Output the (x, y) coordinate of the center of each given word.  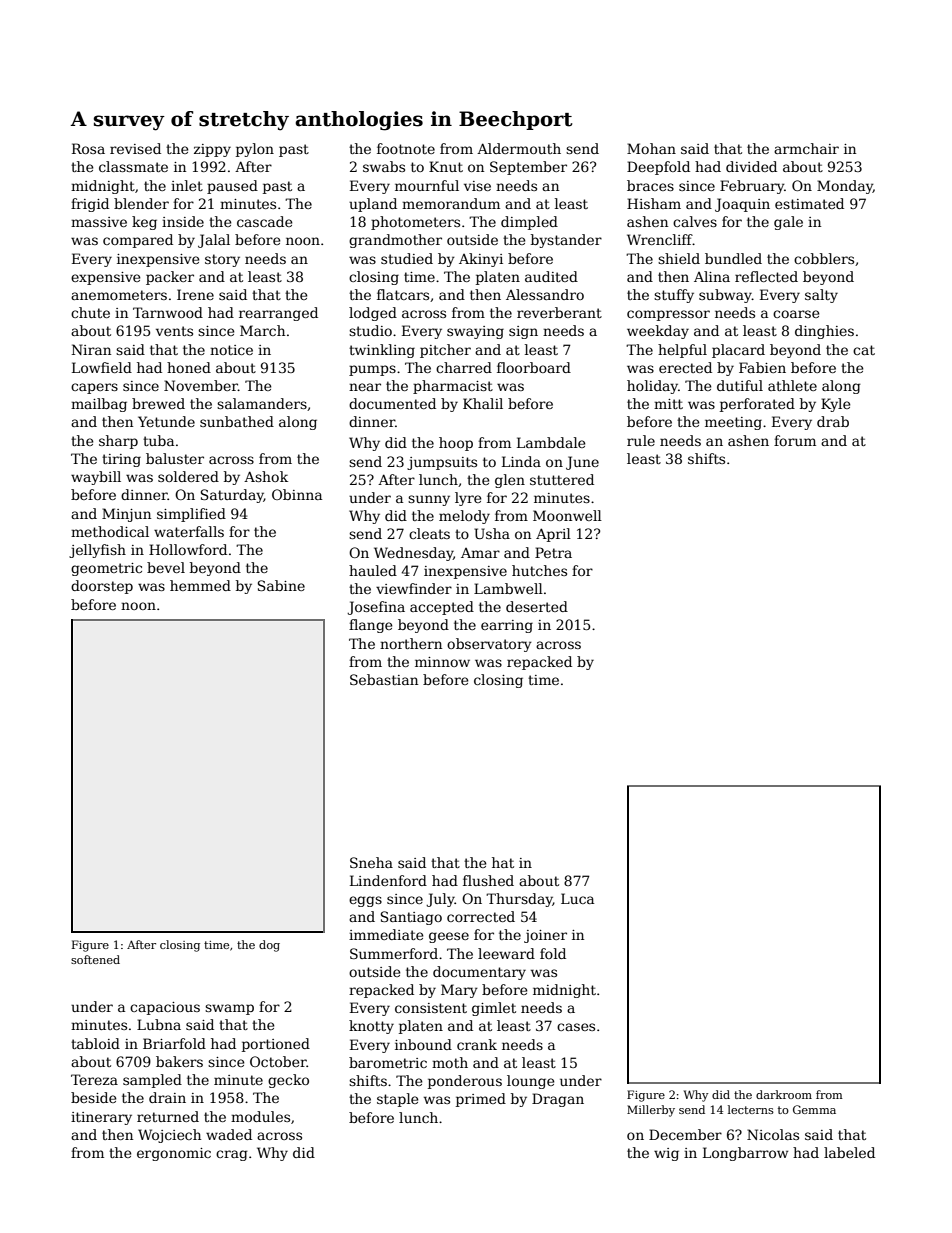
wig (666, 1154)
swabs (384, 166)
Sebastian (384, 679)
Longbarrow (745, 1154)
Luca (577, 898)
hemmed (200, 585)
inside (183, 221)
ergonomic (174, 1154)
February (752, 187)
